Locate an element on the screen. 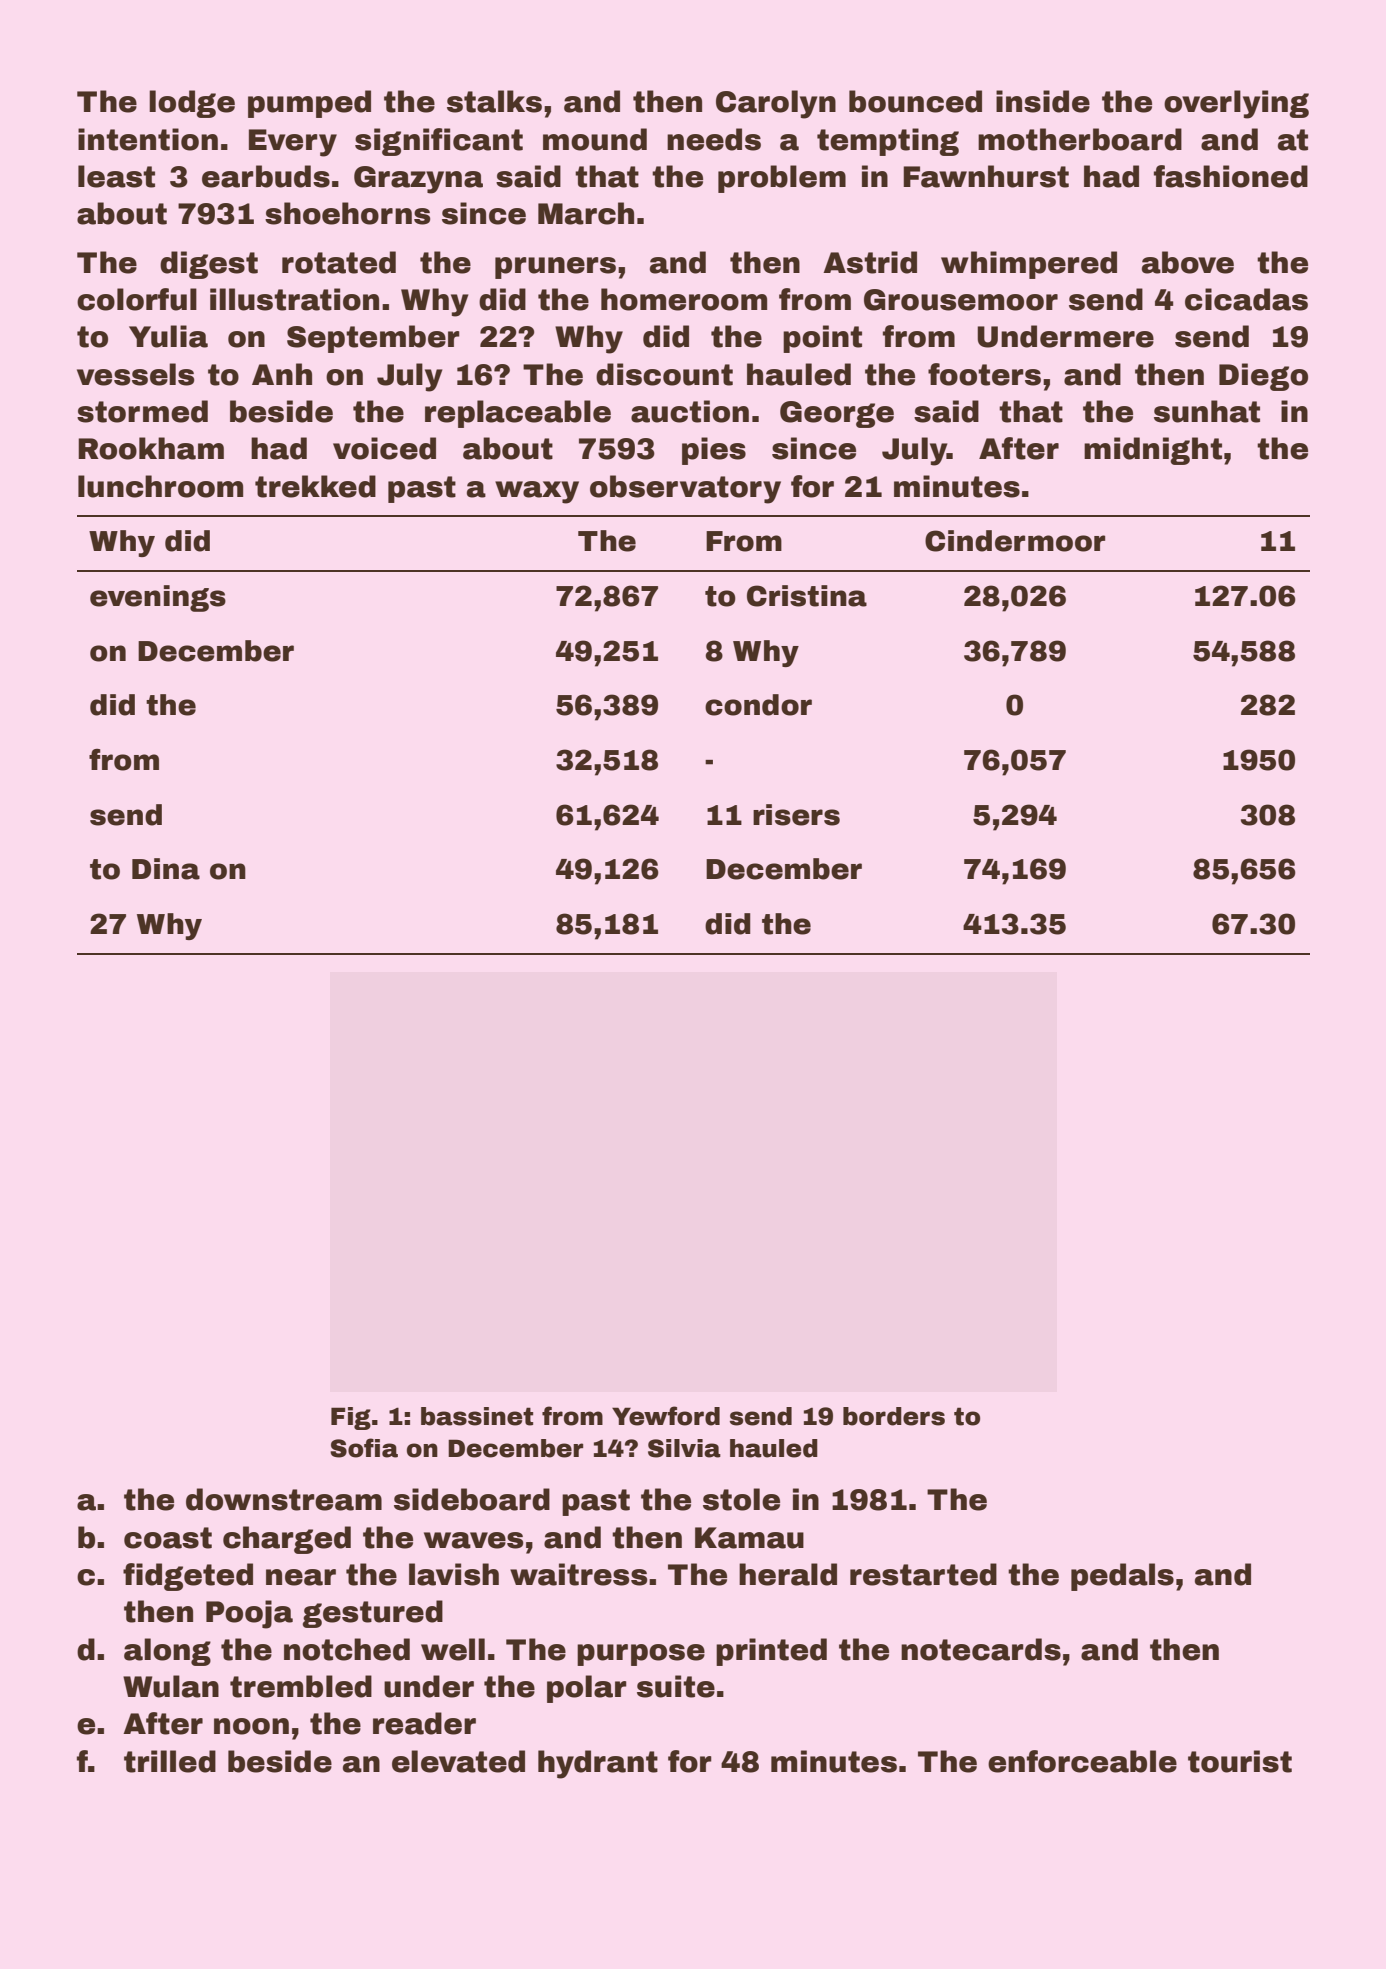  coast is located at coordinates (168, 1538).
